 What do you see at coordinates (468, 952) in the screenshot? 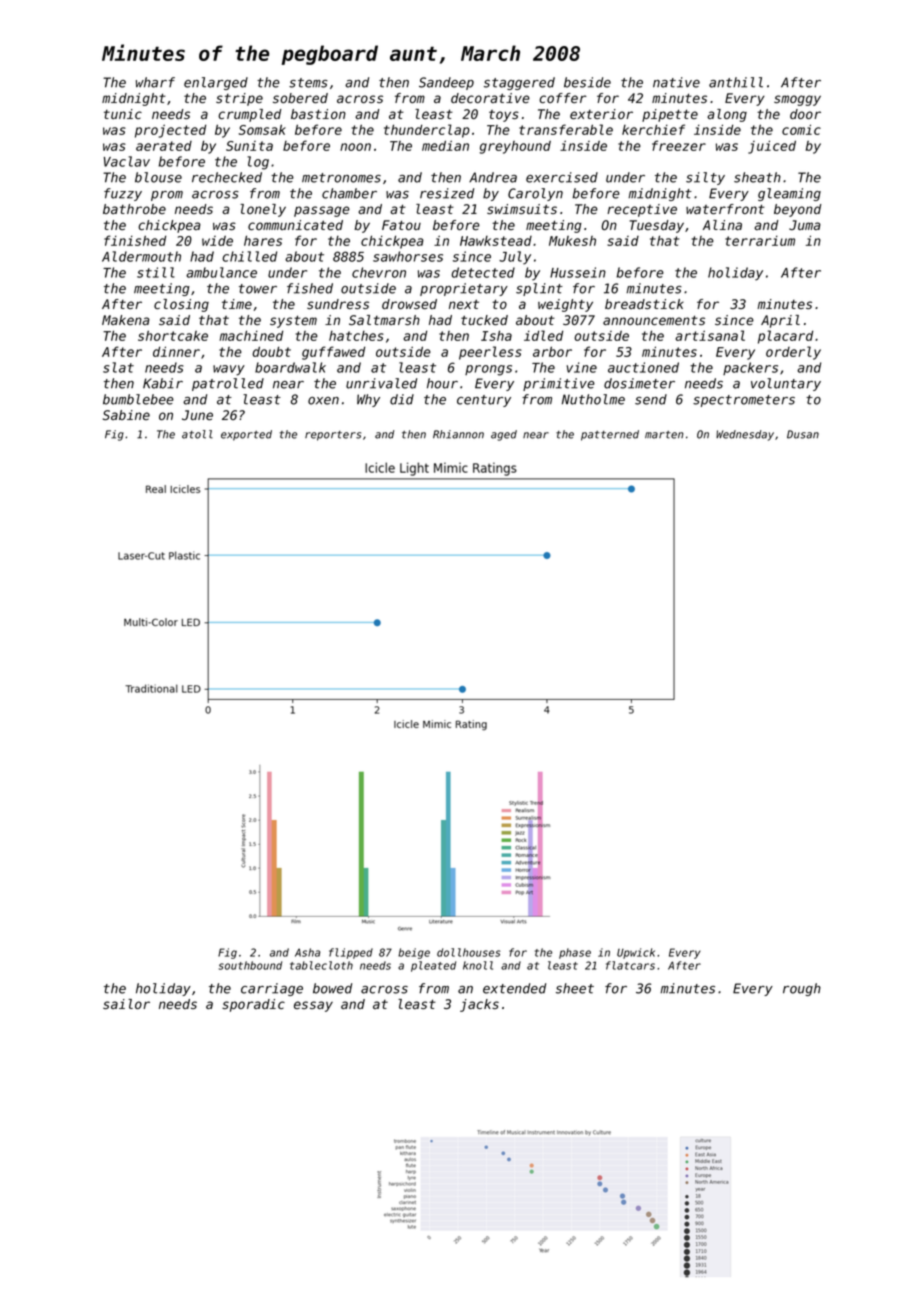
I see `dollhouses` at bounding box center [468, 952].
